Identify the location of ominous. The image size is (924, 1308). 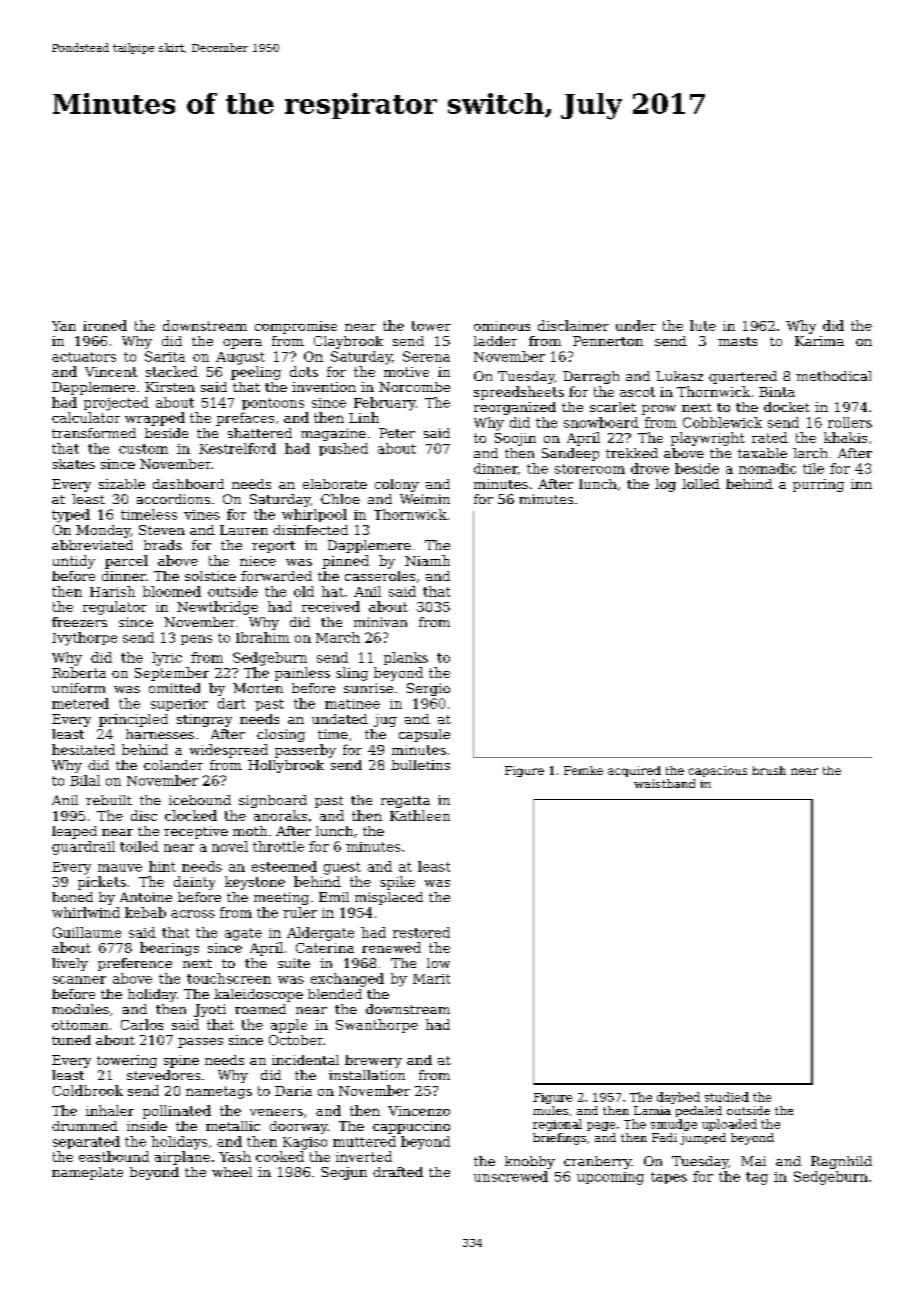
(502, 326).
